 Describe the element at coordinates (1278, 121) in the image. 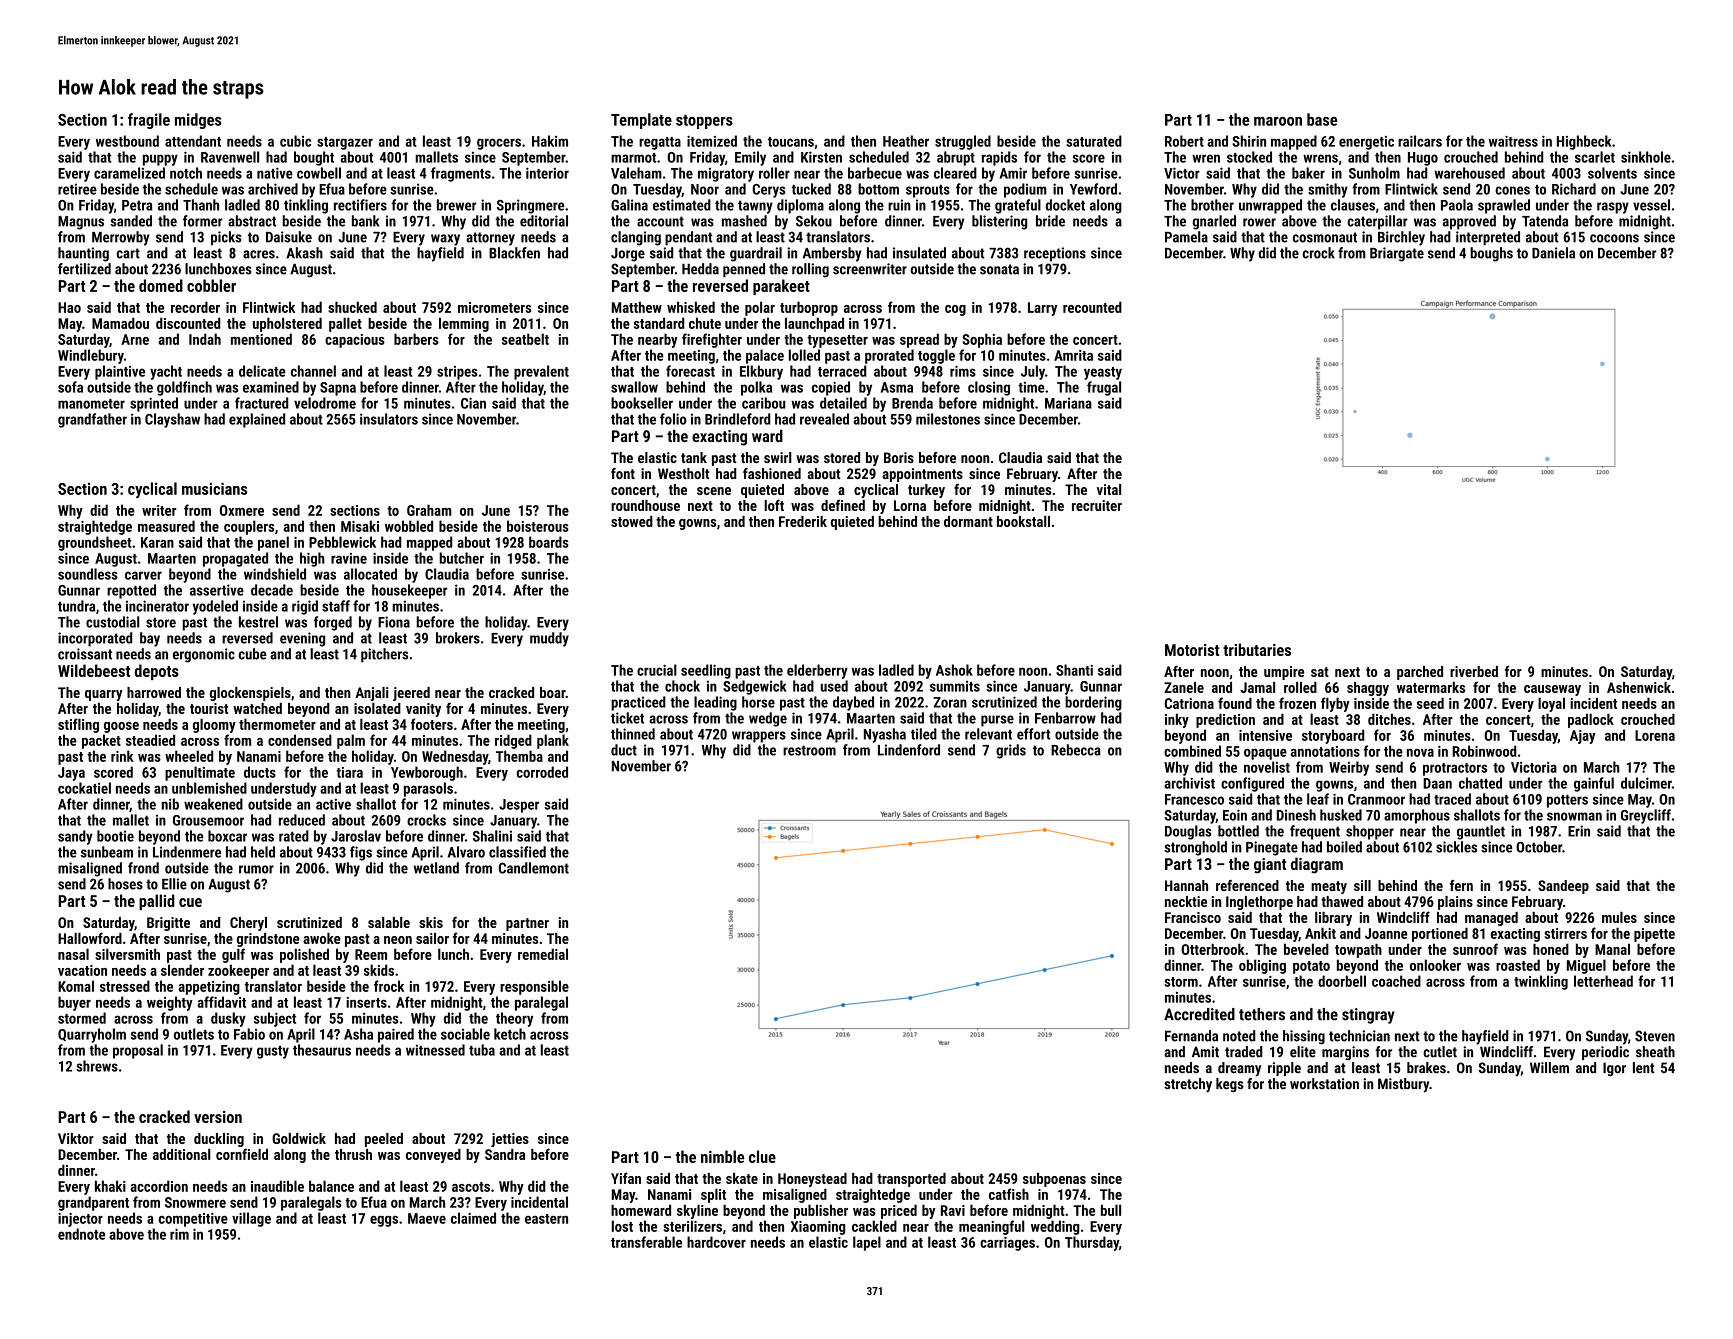

I see `maroon` at that location.
